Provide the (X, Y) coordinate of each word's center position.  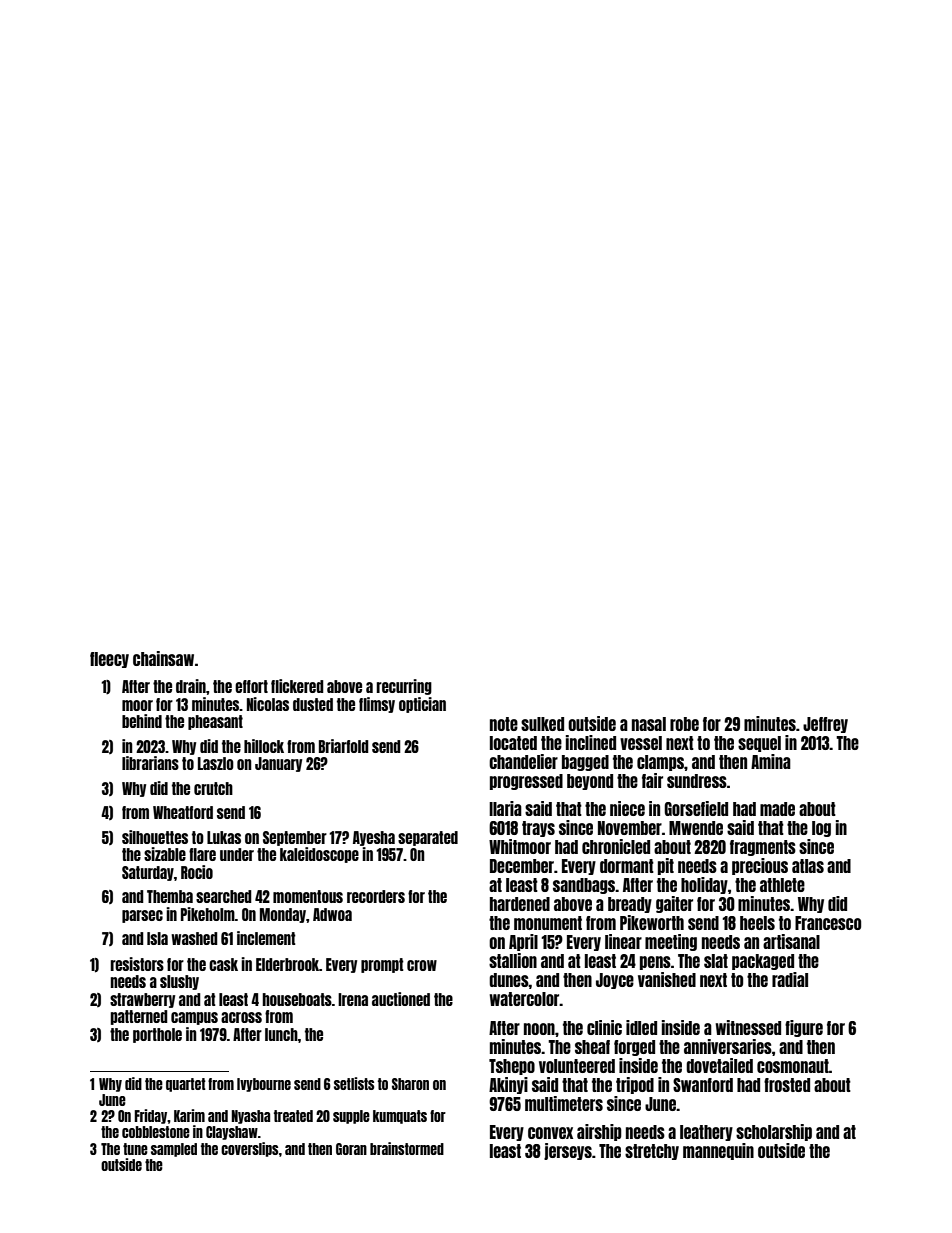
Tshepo (512, 1067)
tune (135, 1149)
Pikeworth (652, 922)
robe (684, 724)
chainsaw (163, 658)
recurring (404, 687)
